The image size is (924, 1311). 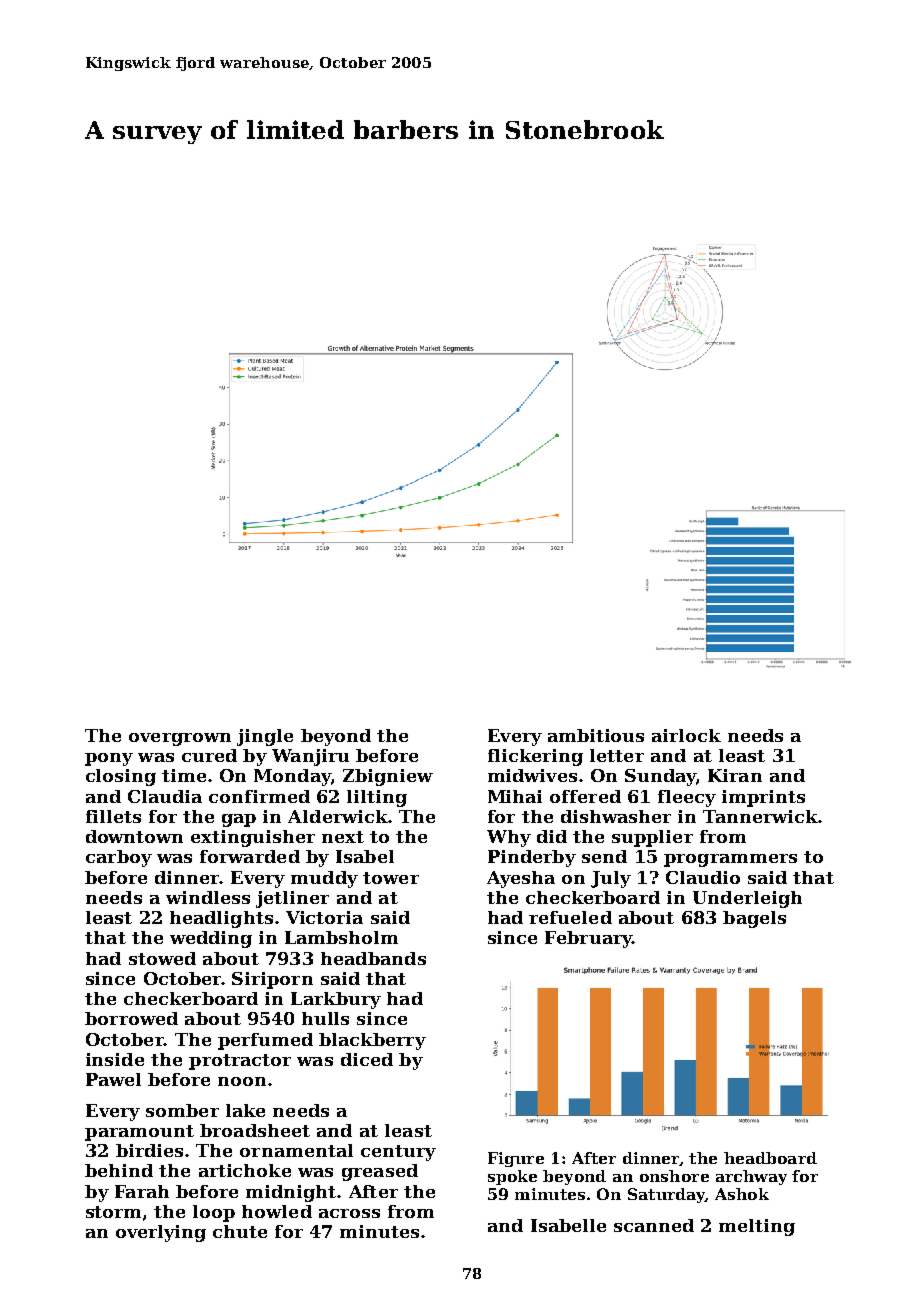 What do you see at coordinates (535, 757) in the screenshot?
I see `flickering` at bounding box center [535, 757].
